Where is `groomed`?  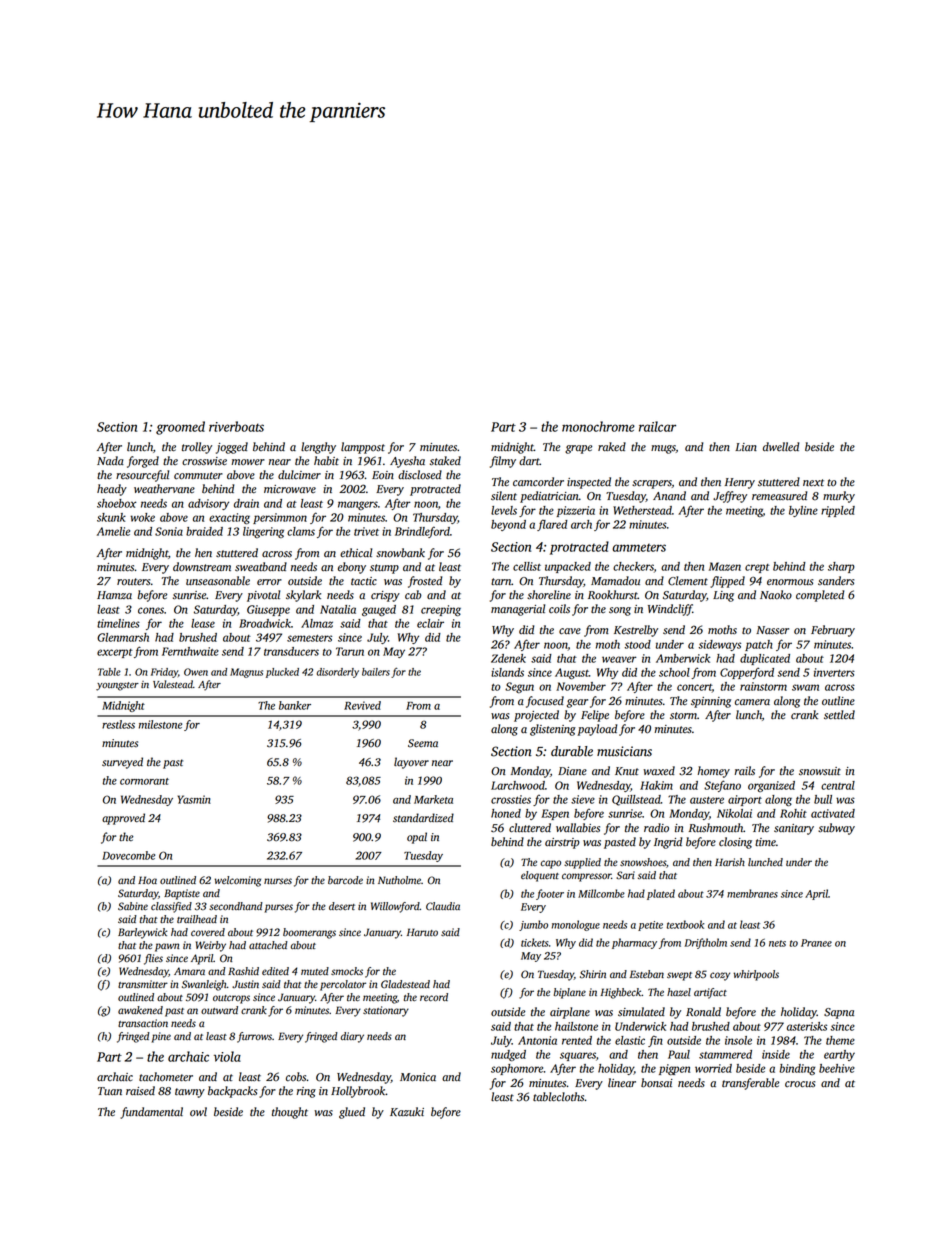 groomed is located at coordinates (180, 428).
